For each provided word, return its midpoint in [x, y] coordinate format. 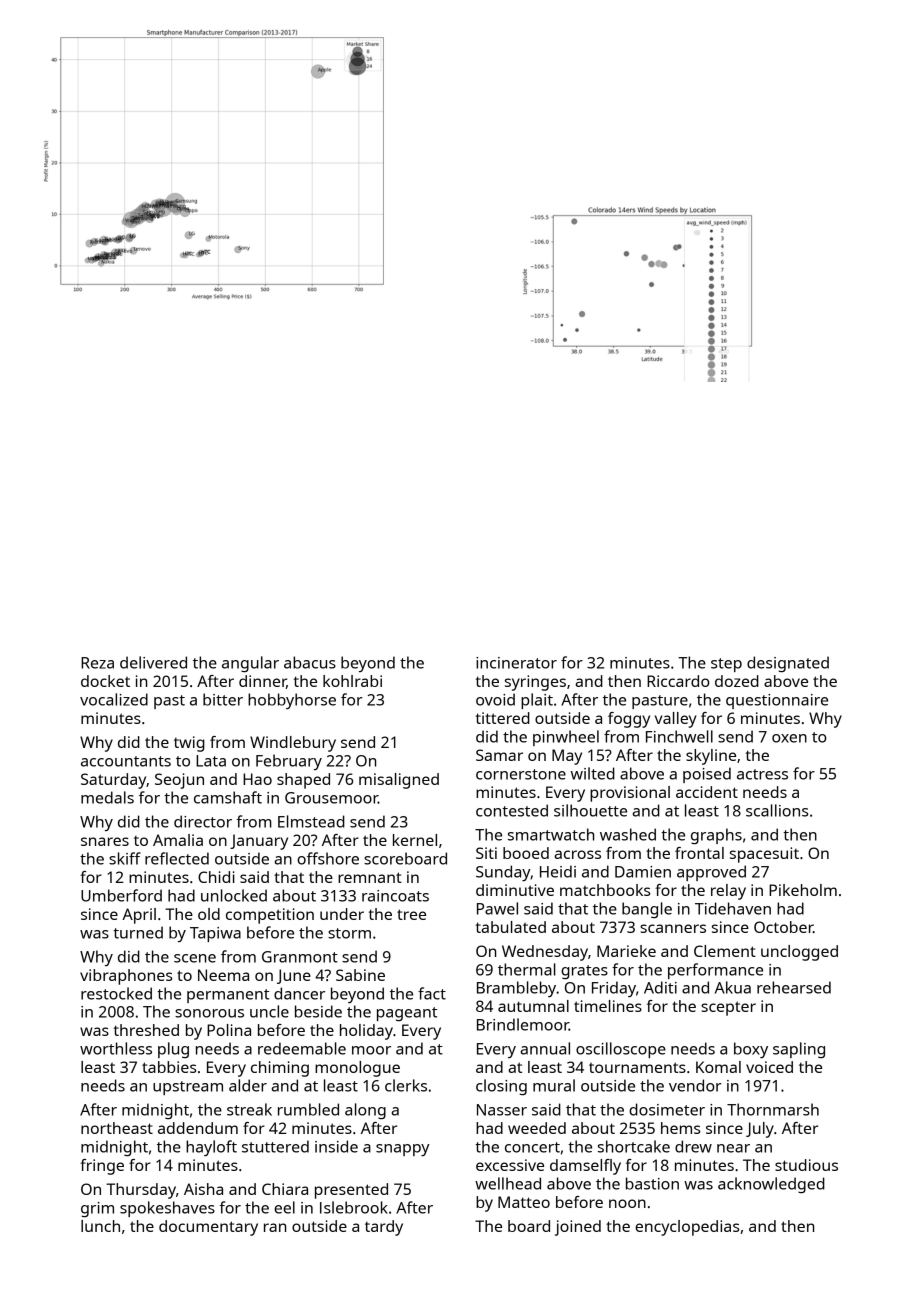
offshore [328, 858]
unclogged [799, 953]
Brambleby [516, 989]
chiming [280, 1069]
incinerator [516, 663]
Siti [486, 853]
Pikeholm [803, 890]
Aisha [203, 1189]
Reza [97, 663]
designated [788, 664]
